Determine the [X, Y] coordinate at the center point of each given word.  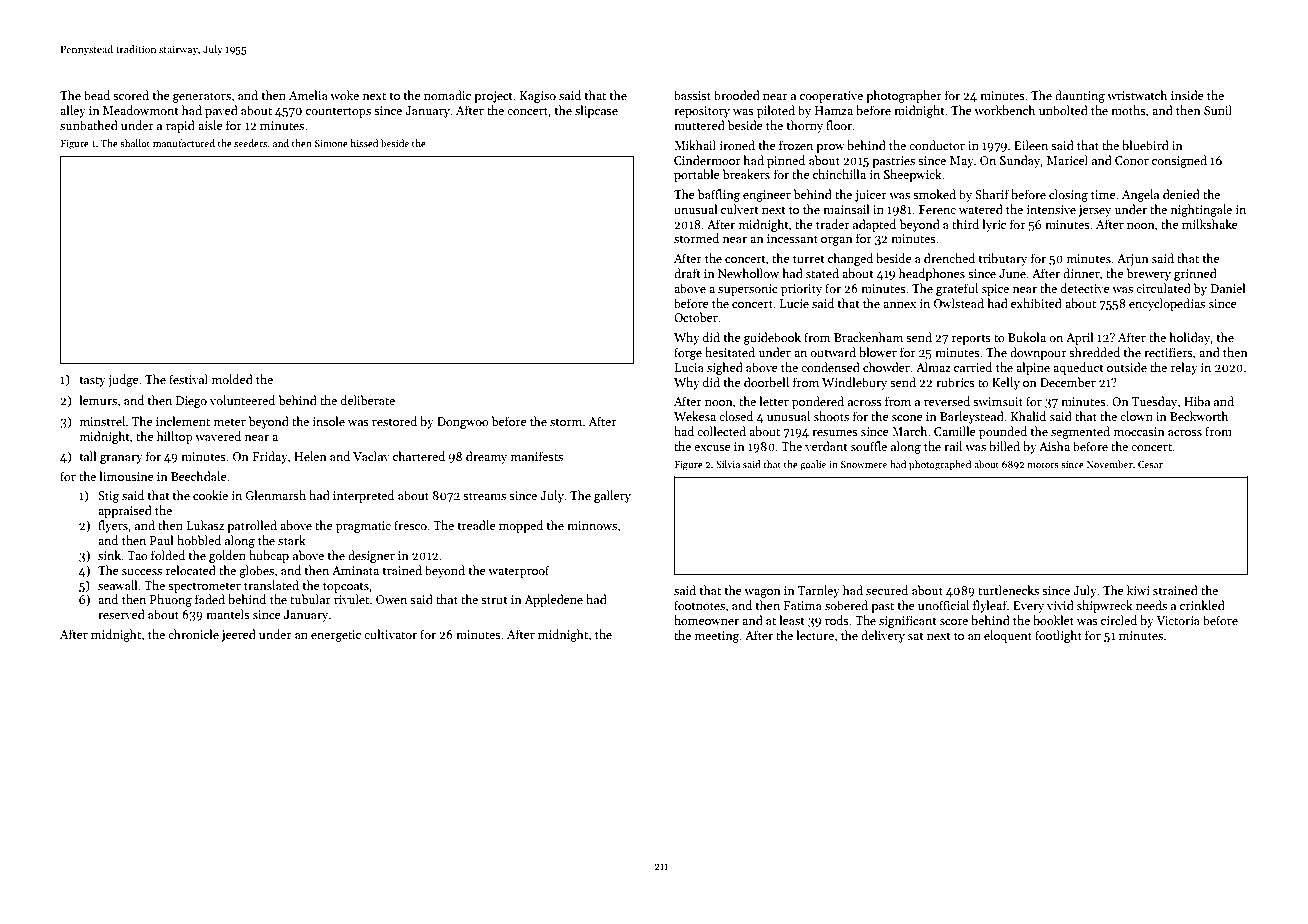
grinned [1195, 274]
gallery [612, 496]
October [696, 317]
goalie [813, 465]
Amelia [308, 95]
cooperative [831, 97]
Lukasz [205, 525]
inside [1187, 95]
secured [887, 590]
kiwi [1138, 590]
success [142, 572]
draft [687, 273]
